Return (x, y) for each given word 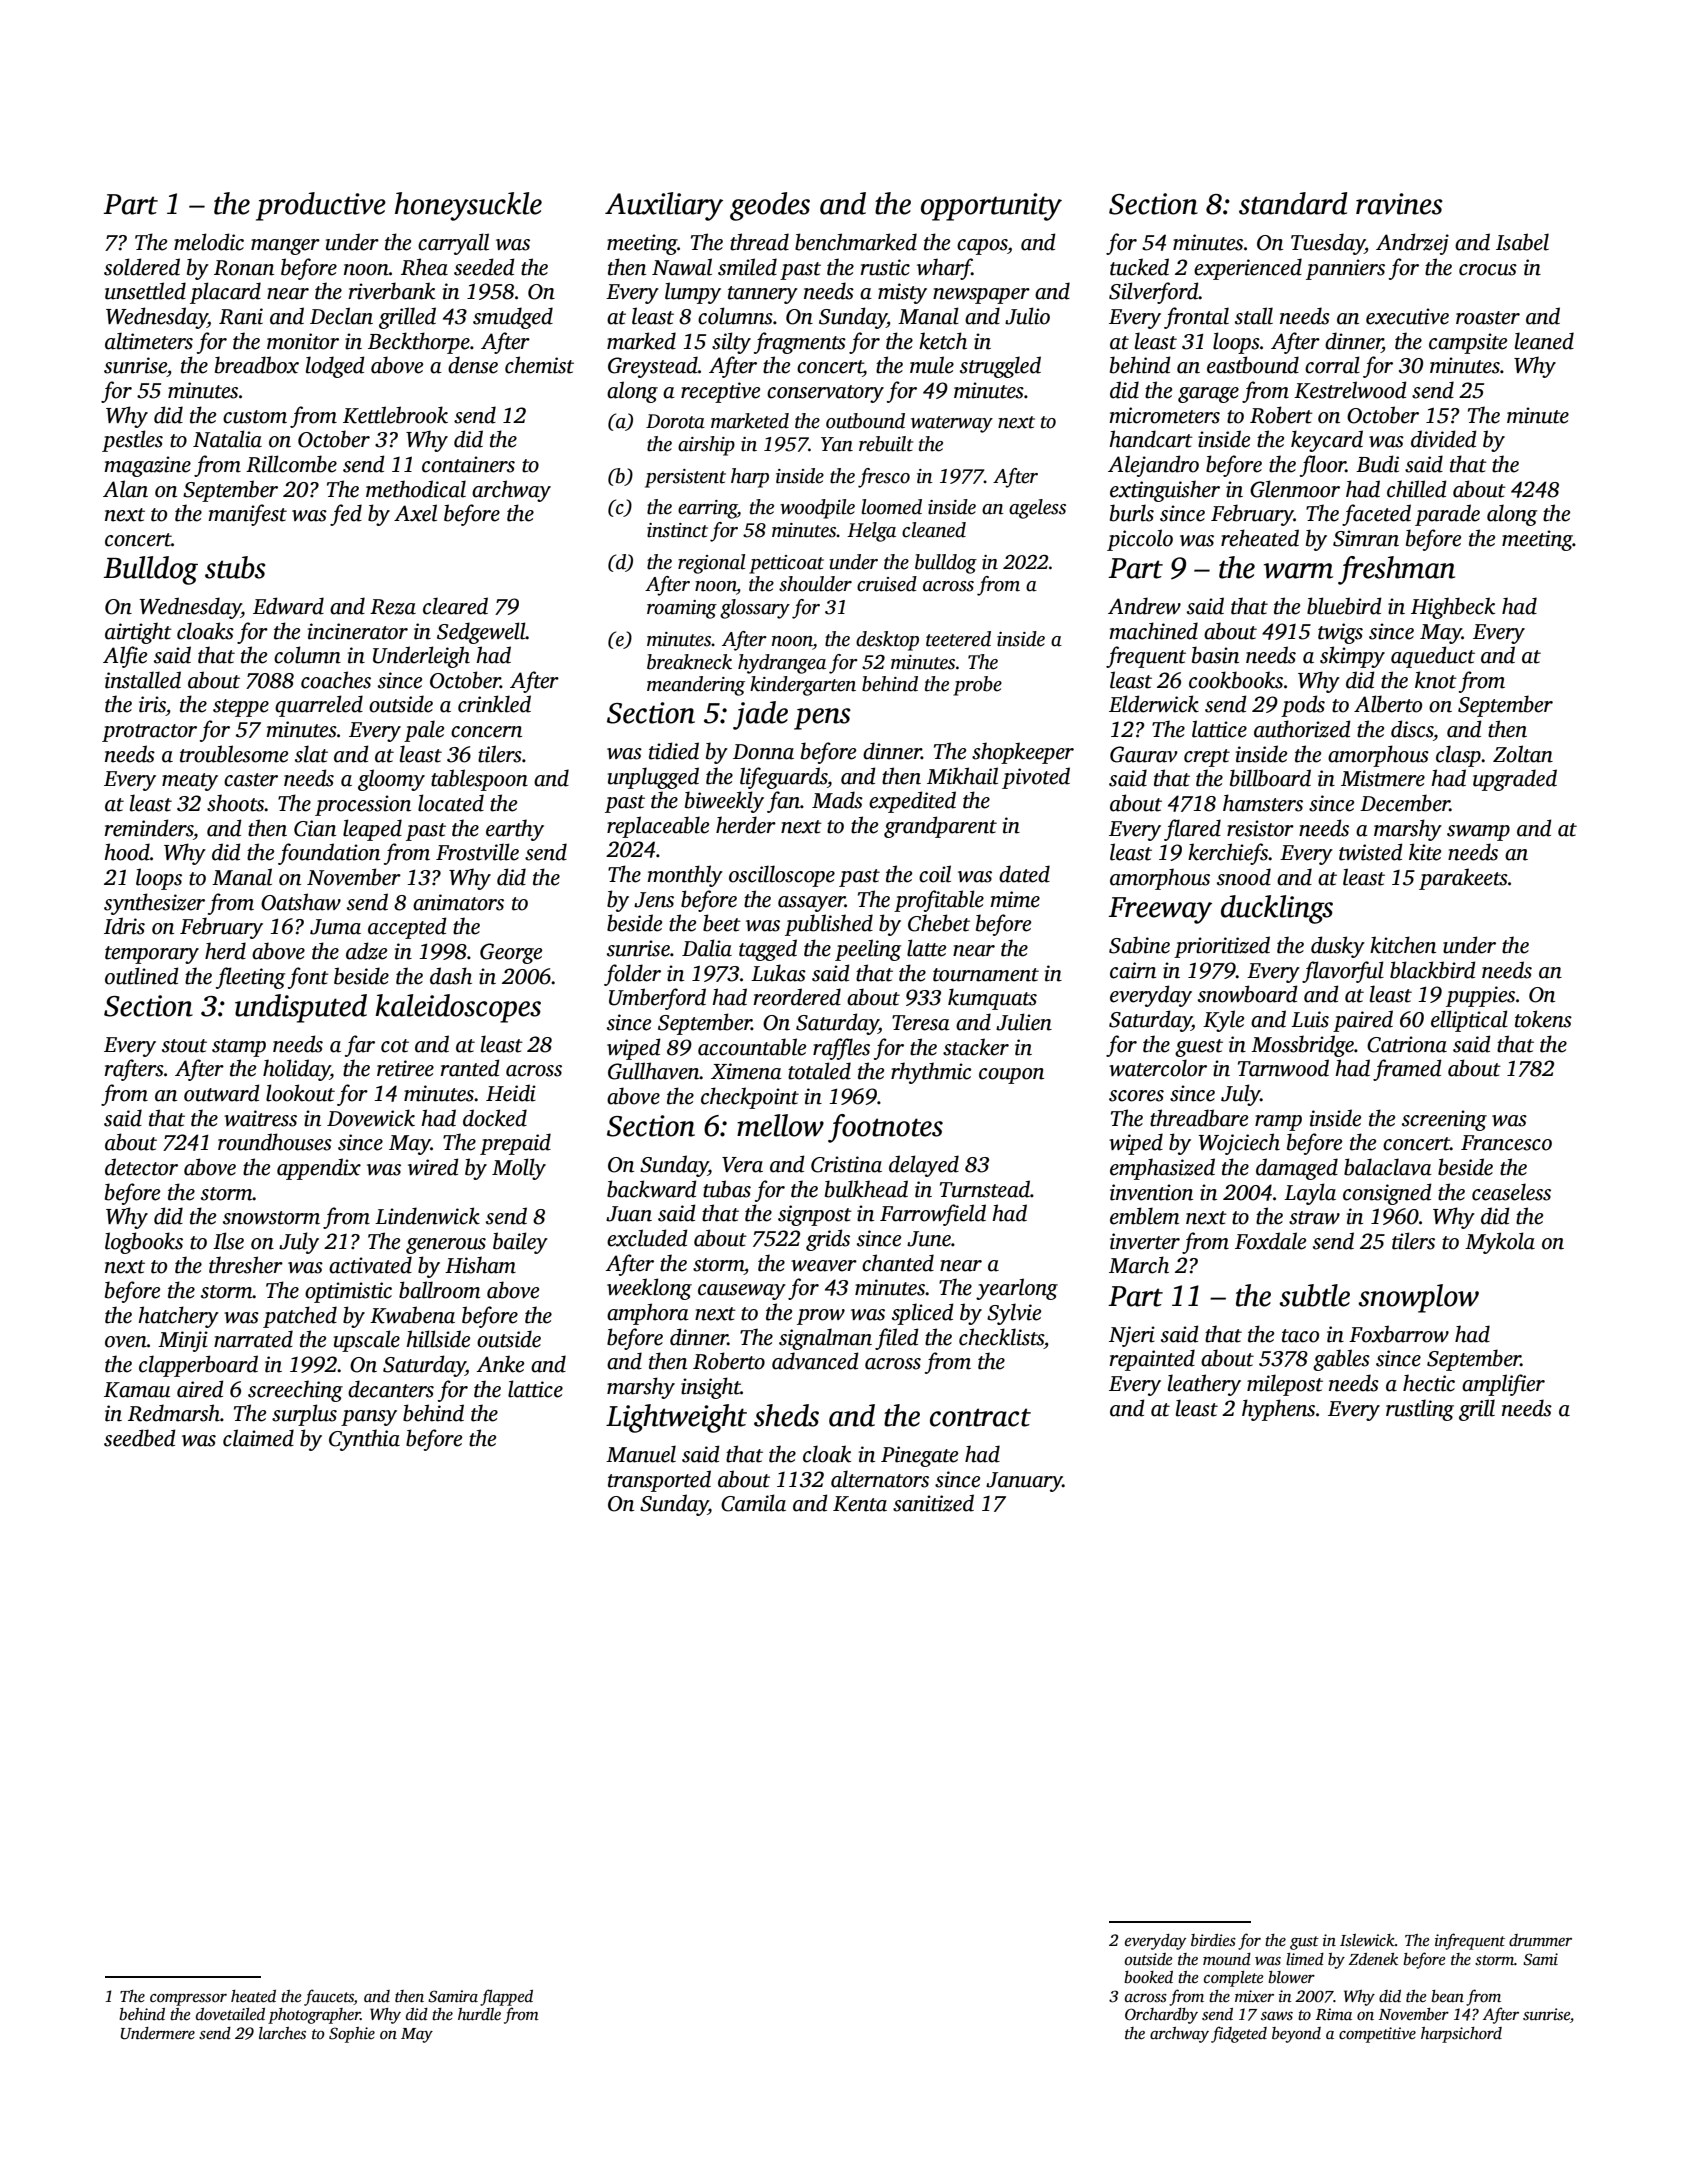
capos (982, 247)
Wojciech (1239, 1144)
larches (282, 2033)
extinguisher (1165, 491)
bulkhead (866, 1189)
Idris (124, 926)
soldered (142, 267)
